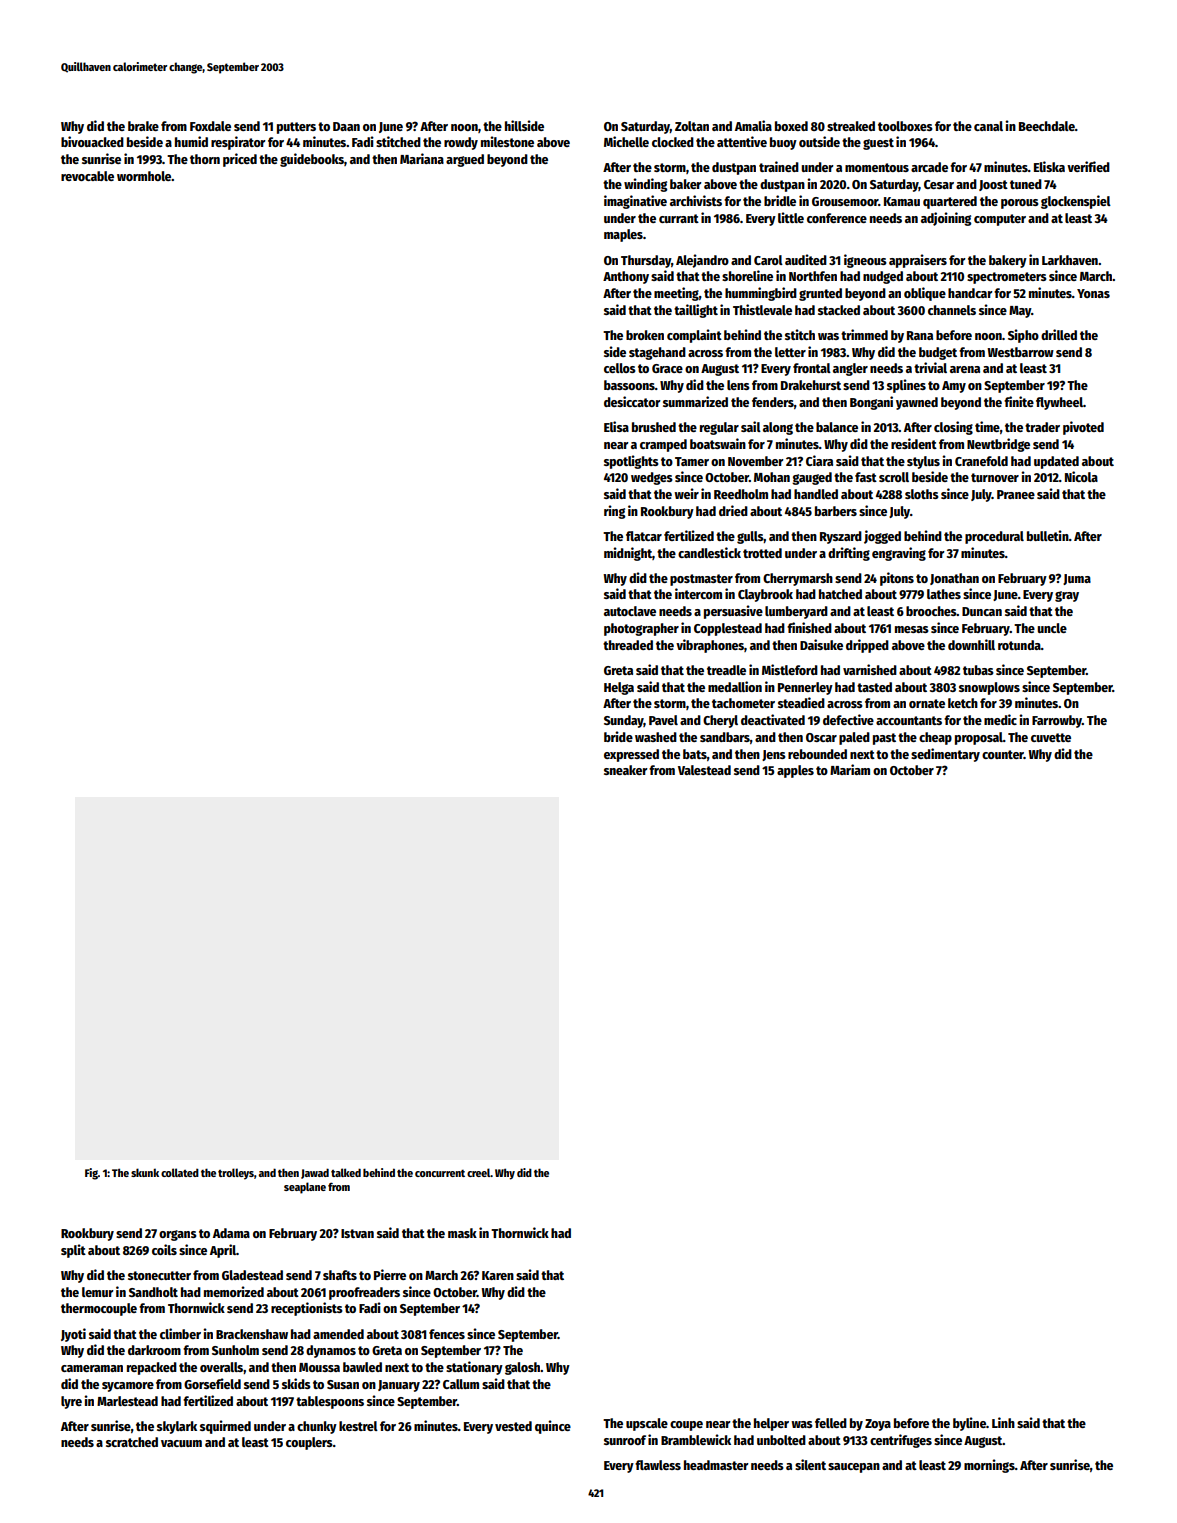 This screenshot has width=1177, height=1523. What do you see at coordinates (647, 1424) in the screenshot?
I see `upscale` at bounding box center [647, 1424].
